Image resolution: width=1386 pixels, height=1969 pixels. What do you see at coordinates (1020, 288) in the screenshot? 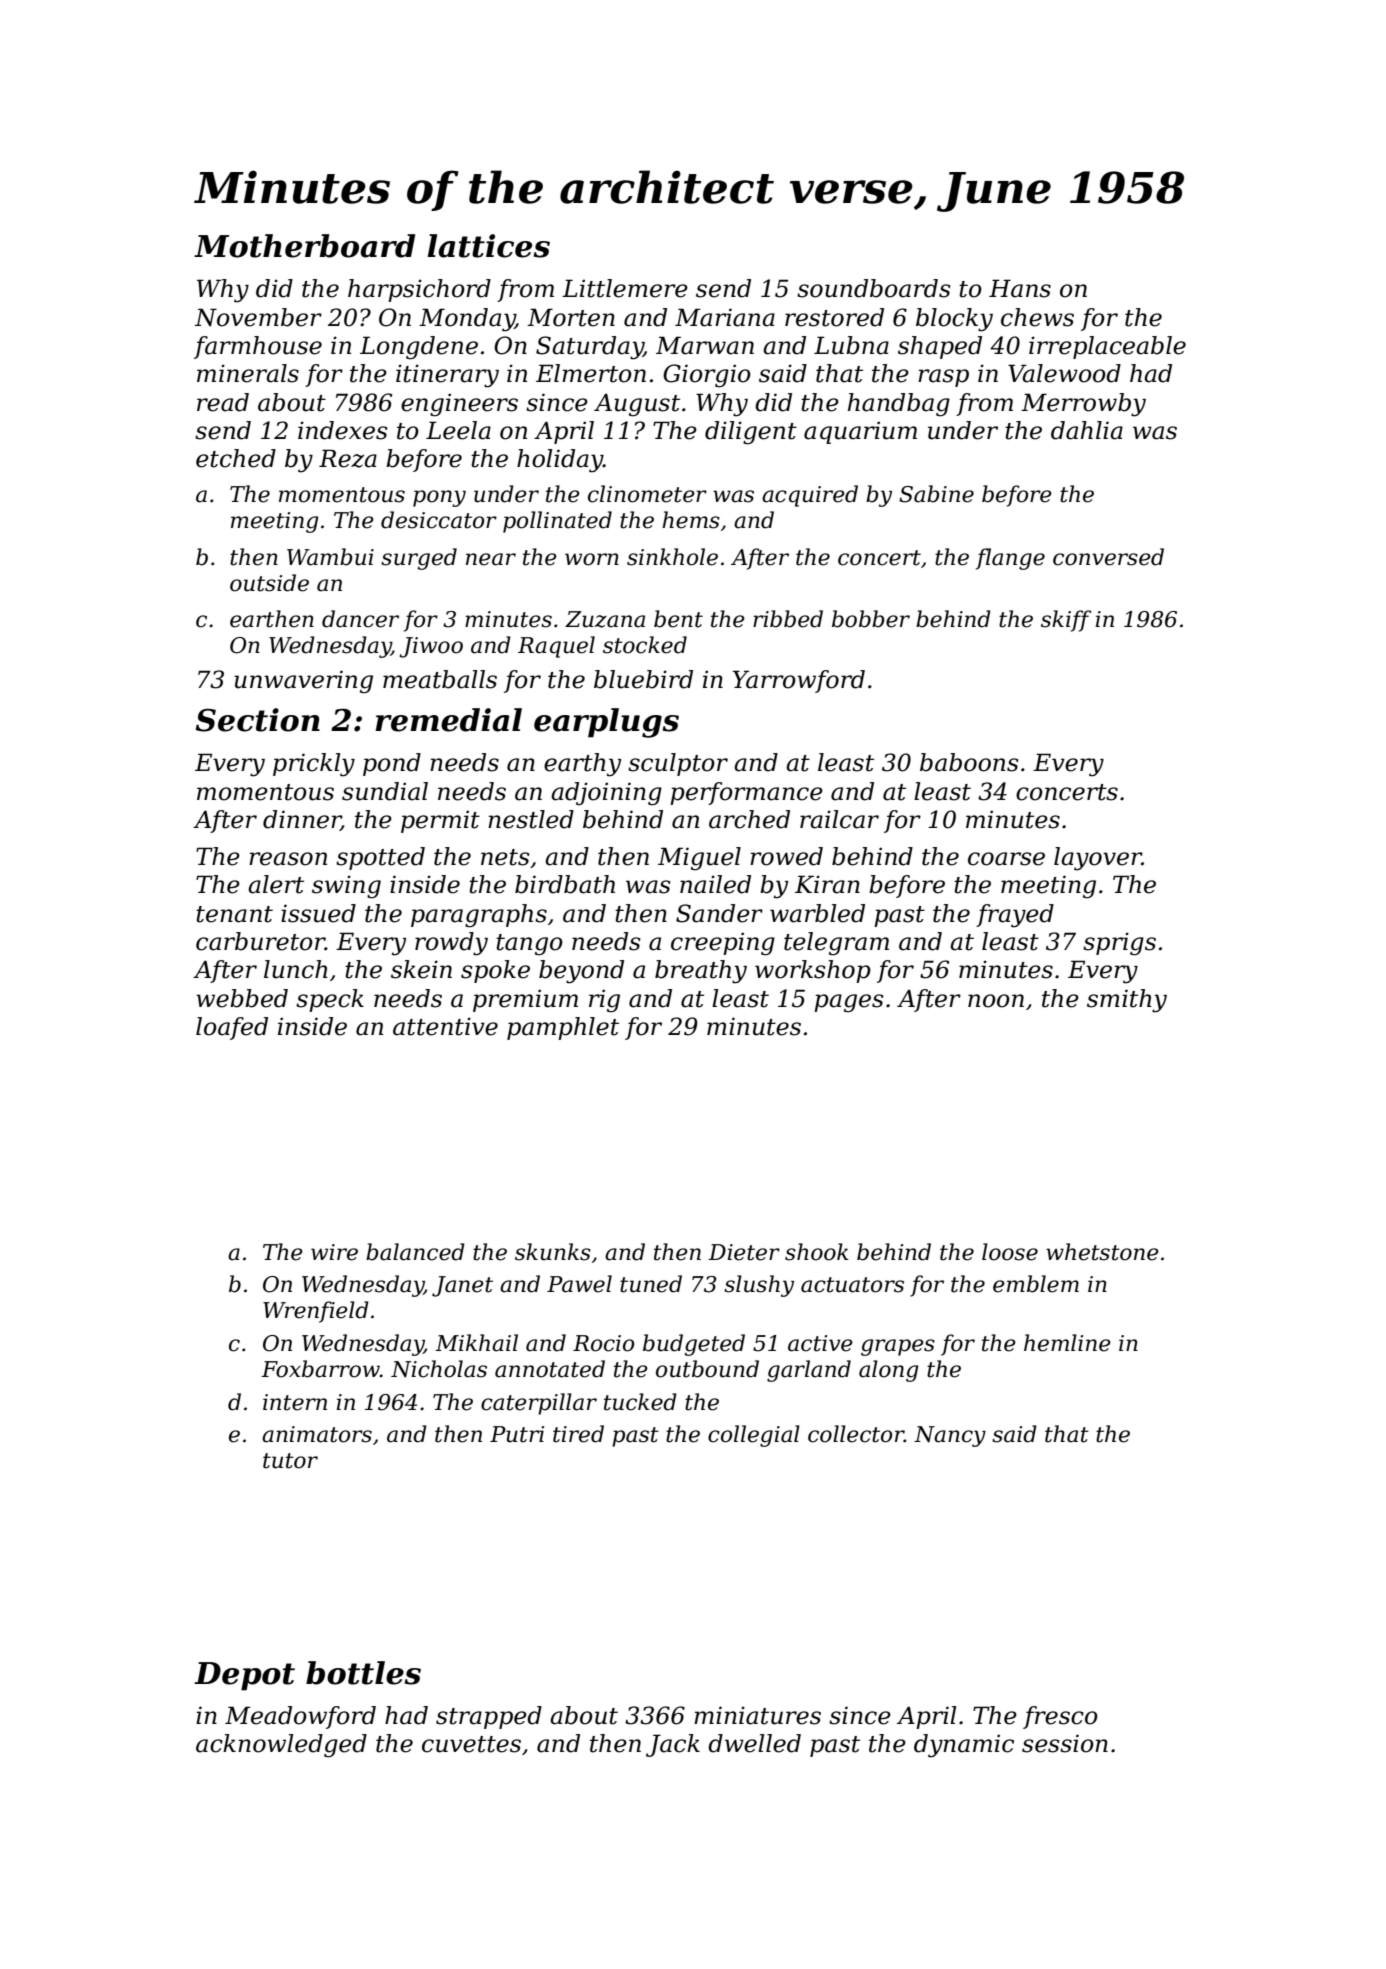
I see `Hans` at bounding box center [1020, 288].
